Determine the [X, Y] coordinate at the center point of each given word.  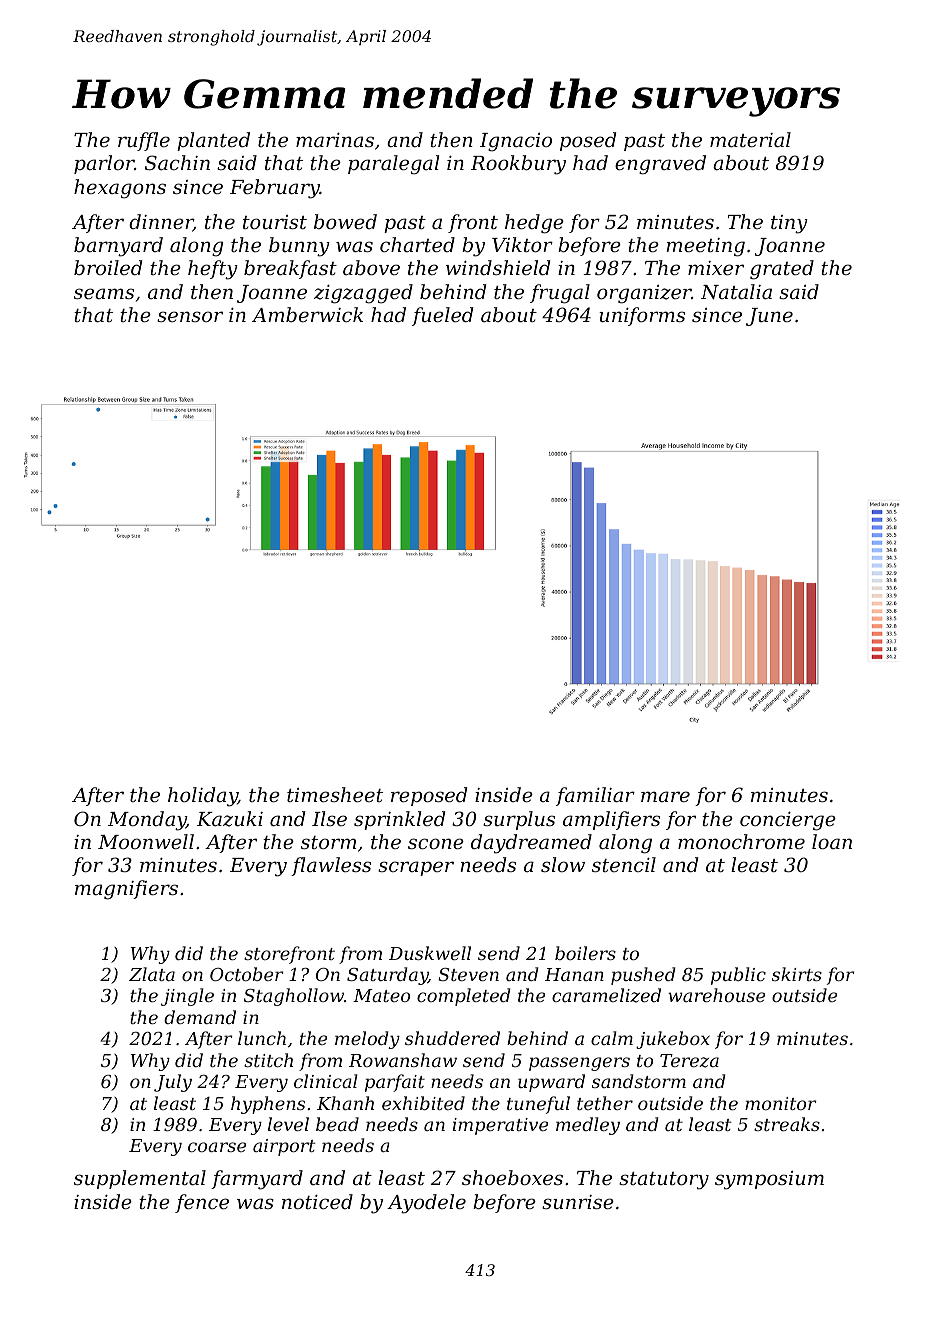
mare [665, 796]
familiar [595, 796]
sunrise [578, 1202]
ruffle [144, 141]
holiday [203, 797]
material [750, 139]
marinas [335, 140]
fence [202, 1203]
